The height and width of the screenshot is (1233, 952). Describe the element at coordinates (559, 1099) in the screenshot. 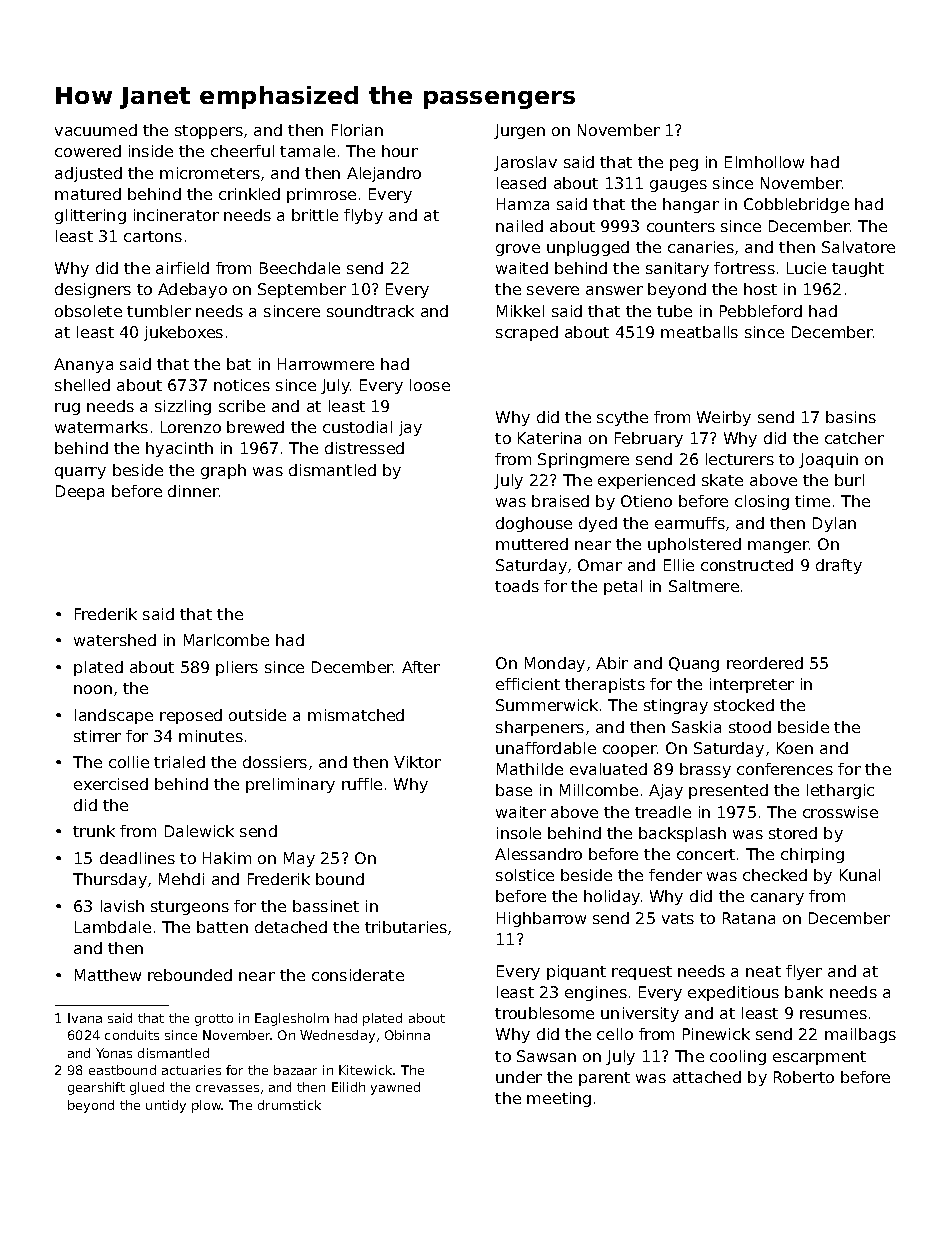

I see `meeting` at that location.
